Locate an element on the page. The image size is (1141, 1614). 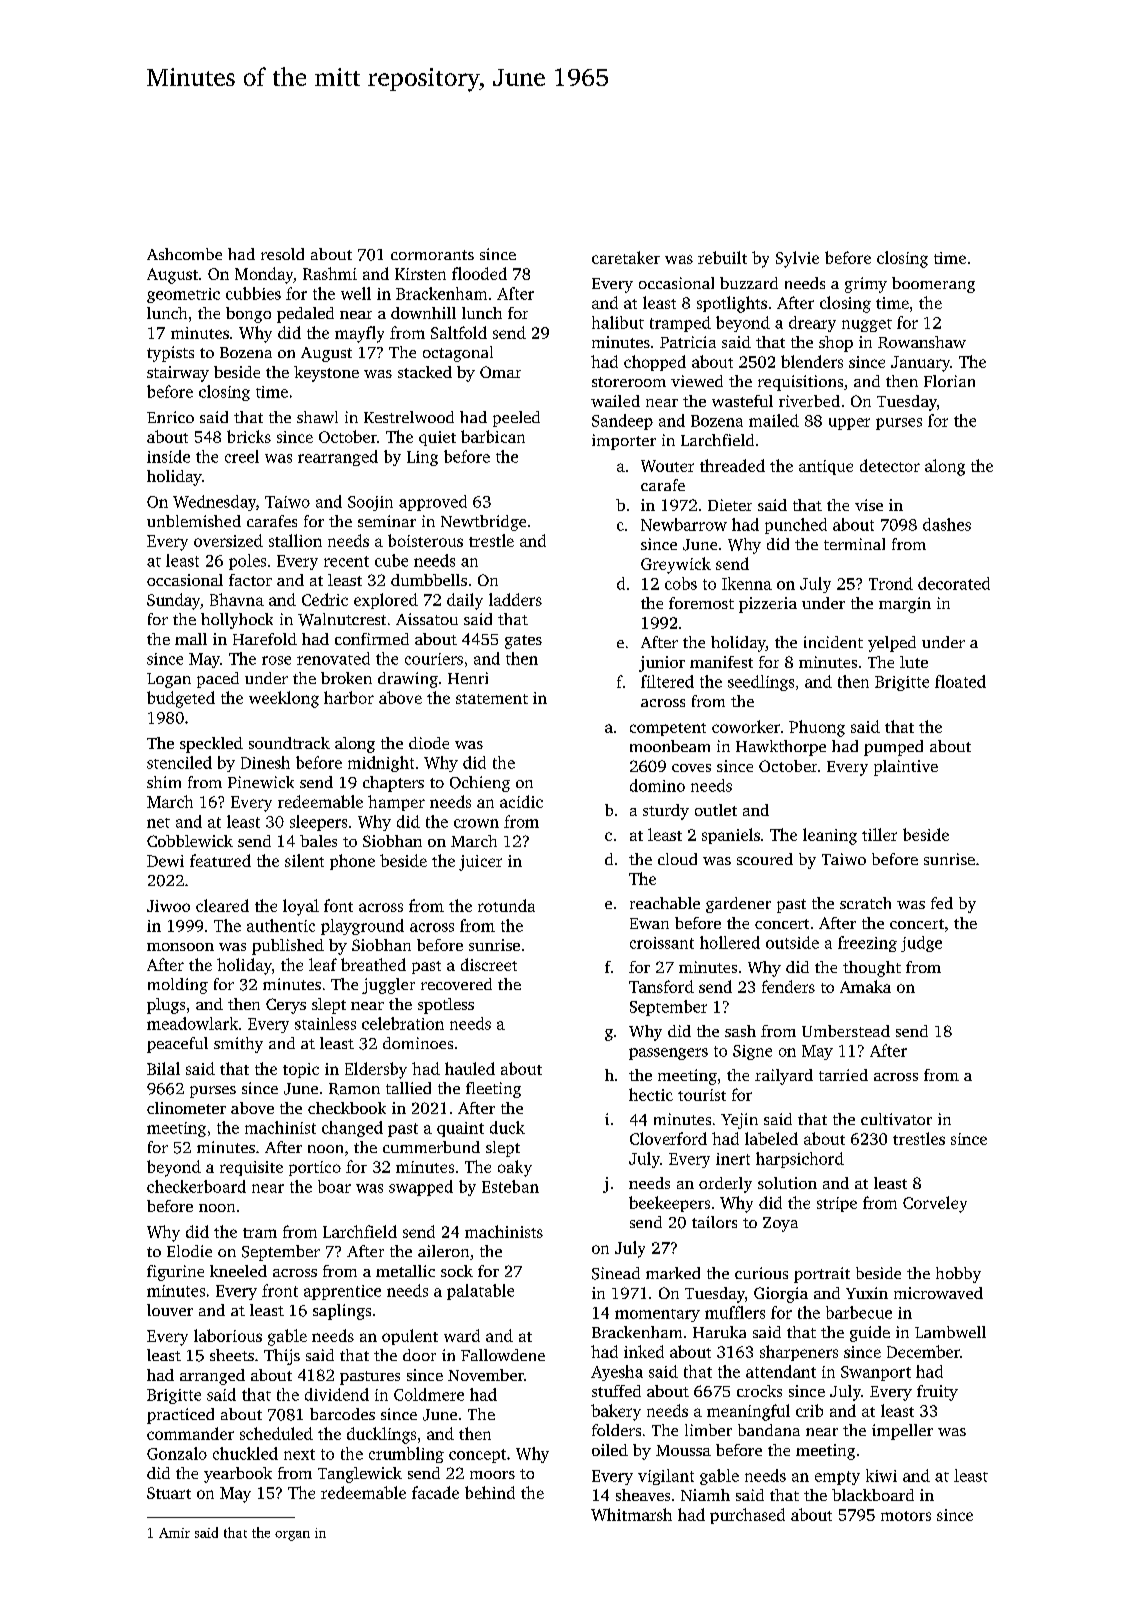
Cobblewick is located at coordinates (190, 841).
